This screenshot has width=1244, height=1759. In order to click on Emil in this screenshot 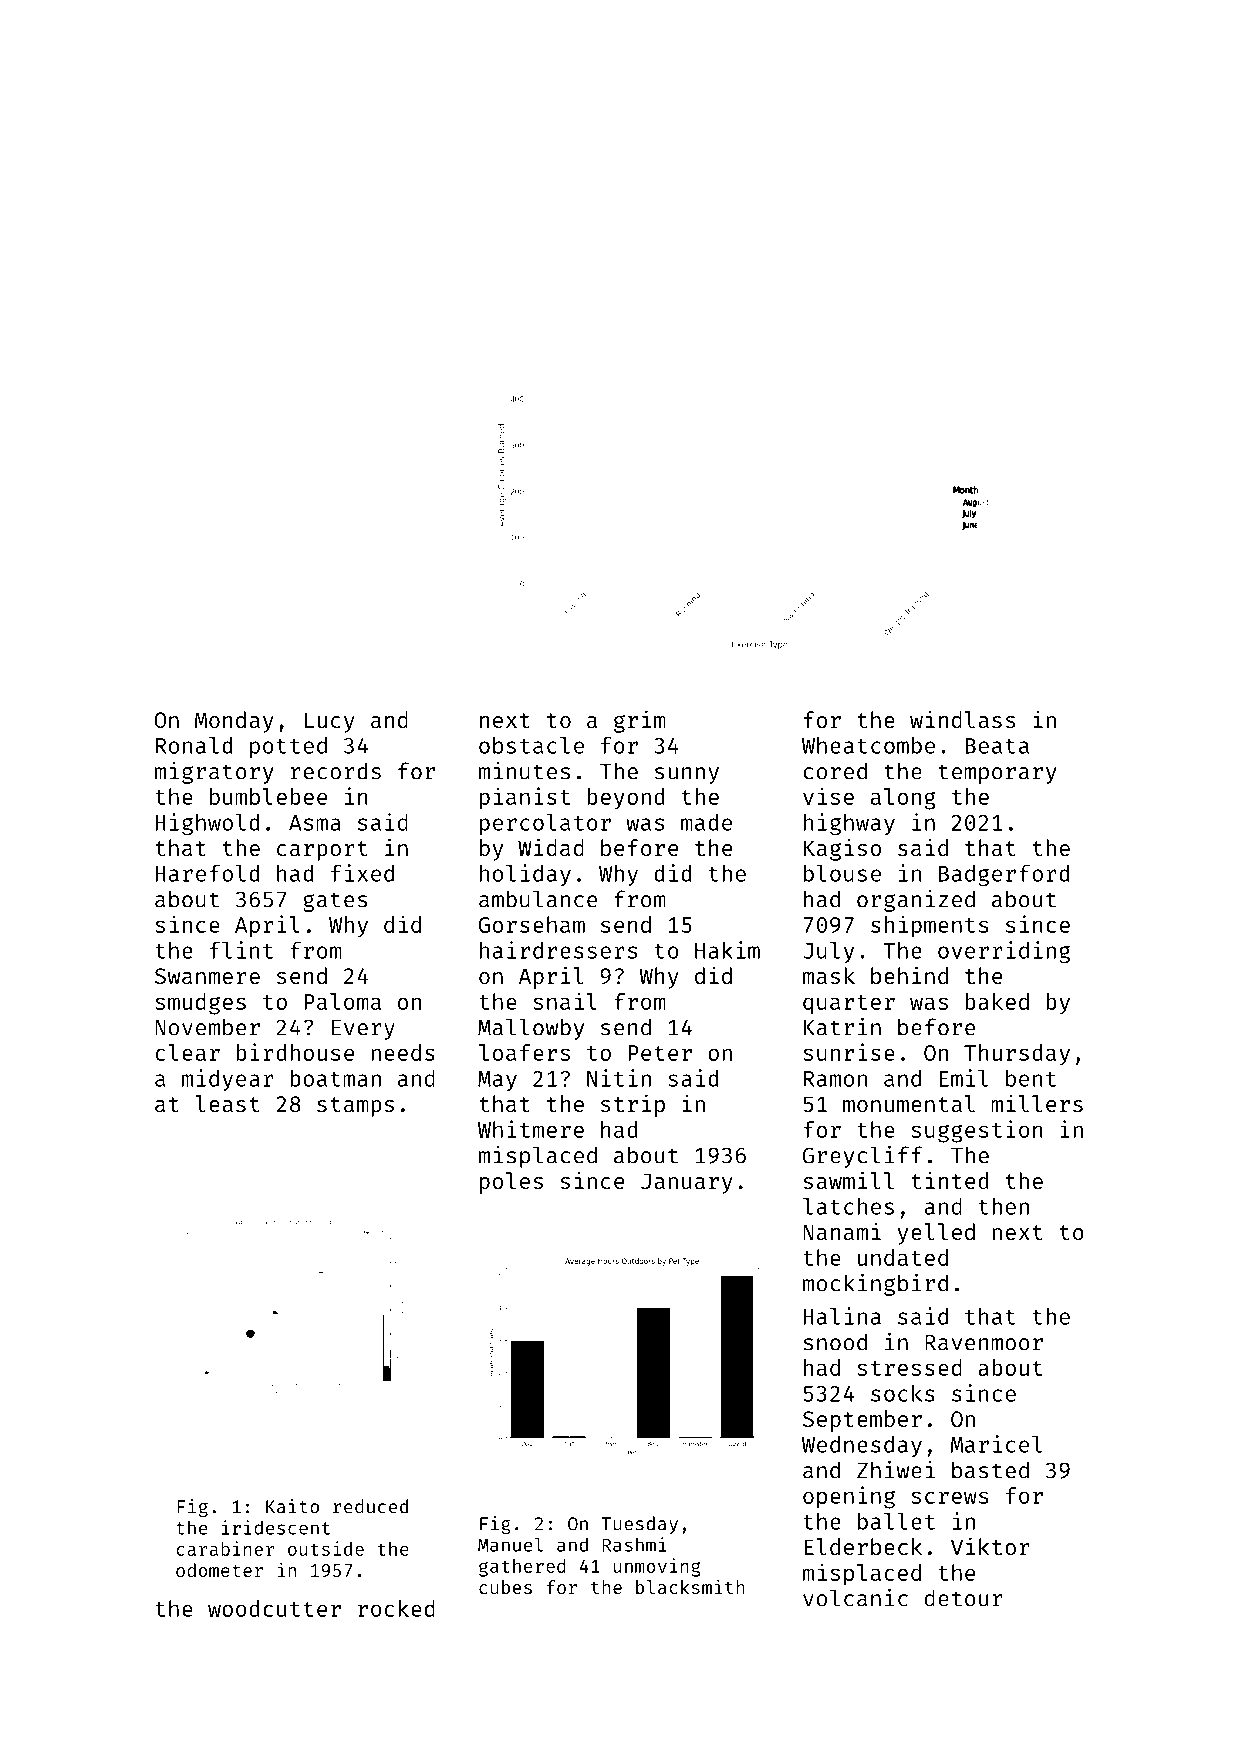, I will do `click(963, 1078)`.
